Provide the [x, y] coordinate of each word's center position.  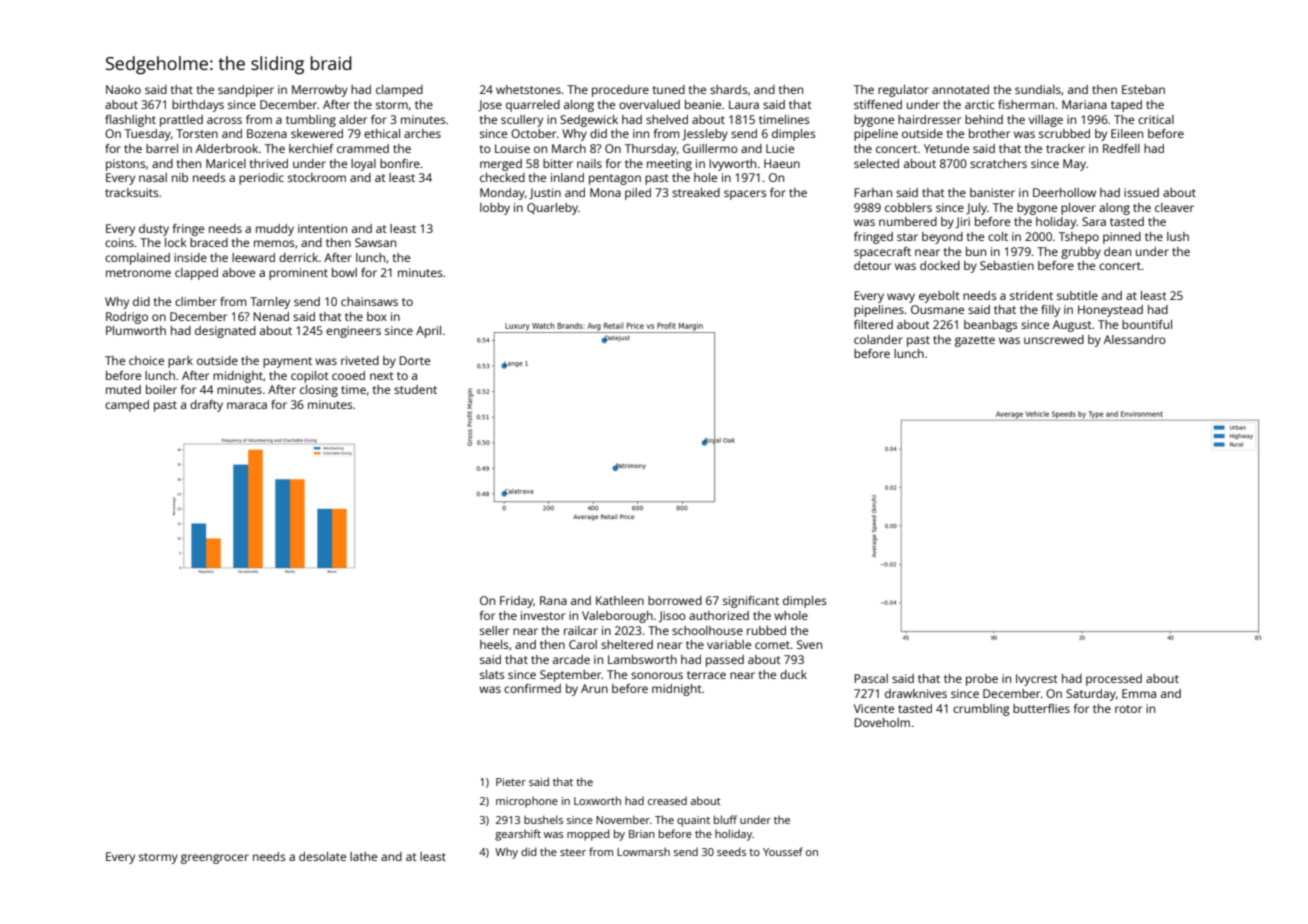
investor [543, 615]
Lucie [780, 148]
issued [1141, 192]
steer [573, 852]
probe [982, 680]
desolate [322, 856]
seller [494, 630]
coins [119, 242]
